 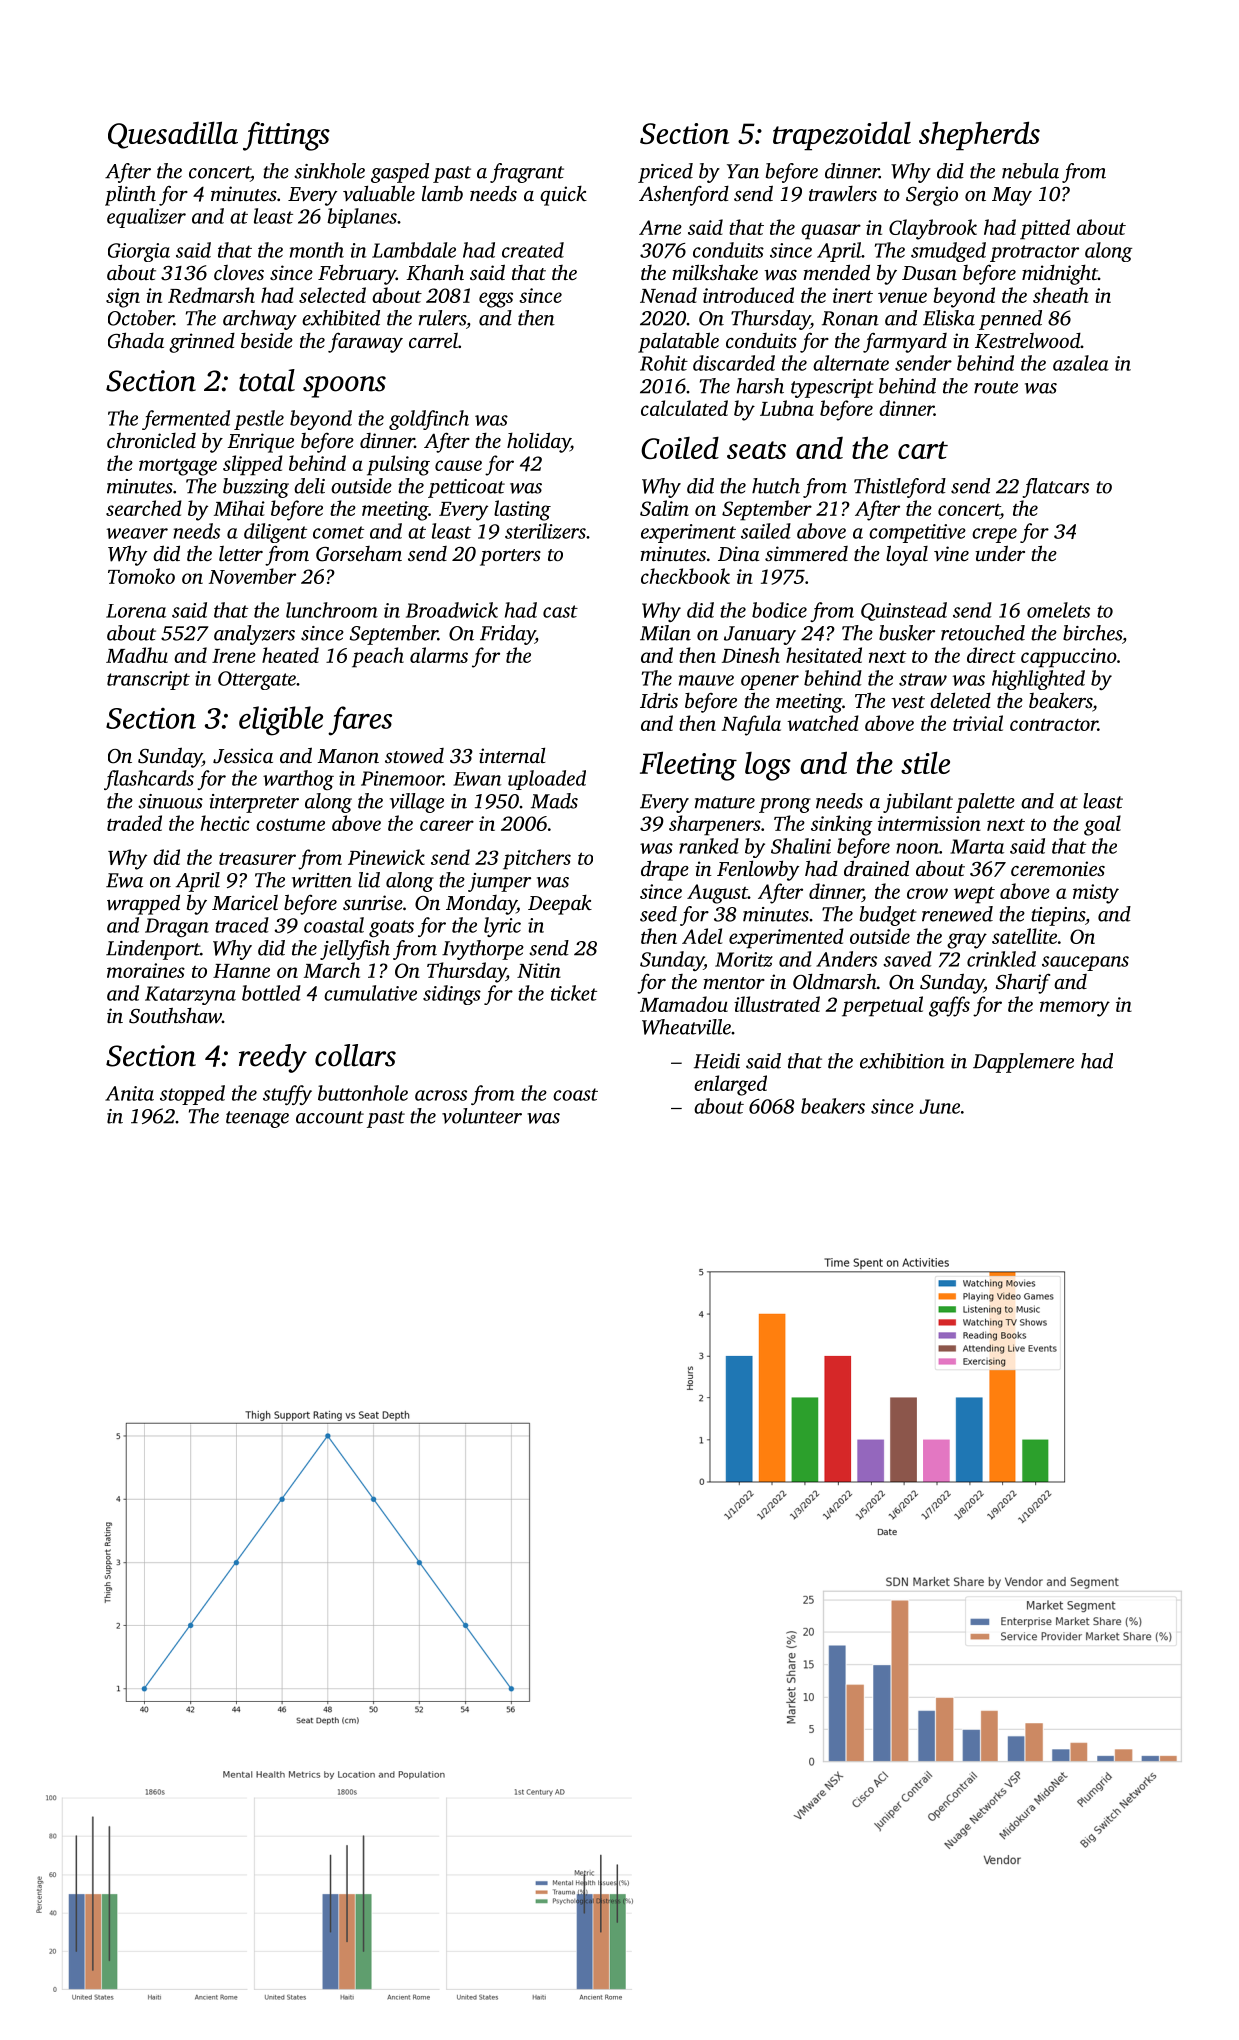 What do you see at coordinates (257, 1119) in the screenshot?
I see `teenage` at bounding box center [257, 1119].
